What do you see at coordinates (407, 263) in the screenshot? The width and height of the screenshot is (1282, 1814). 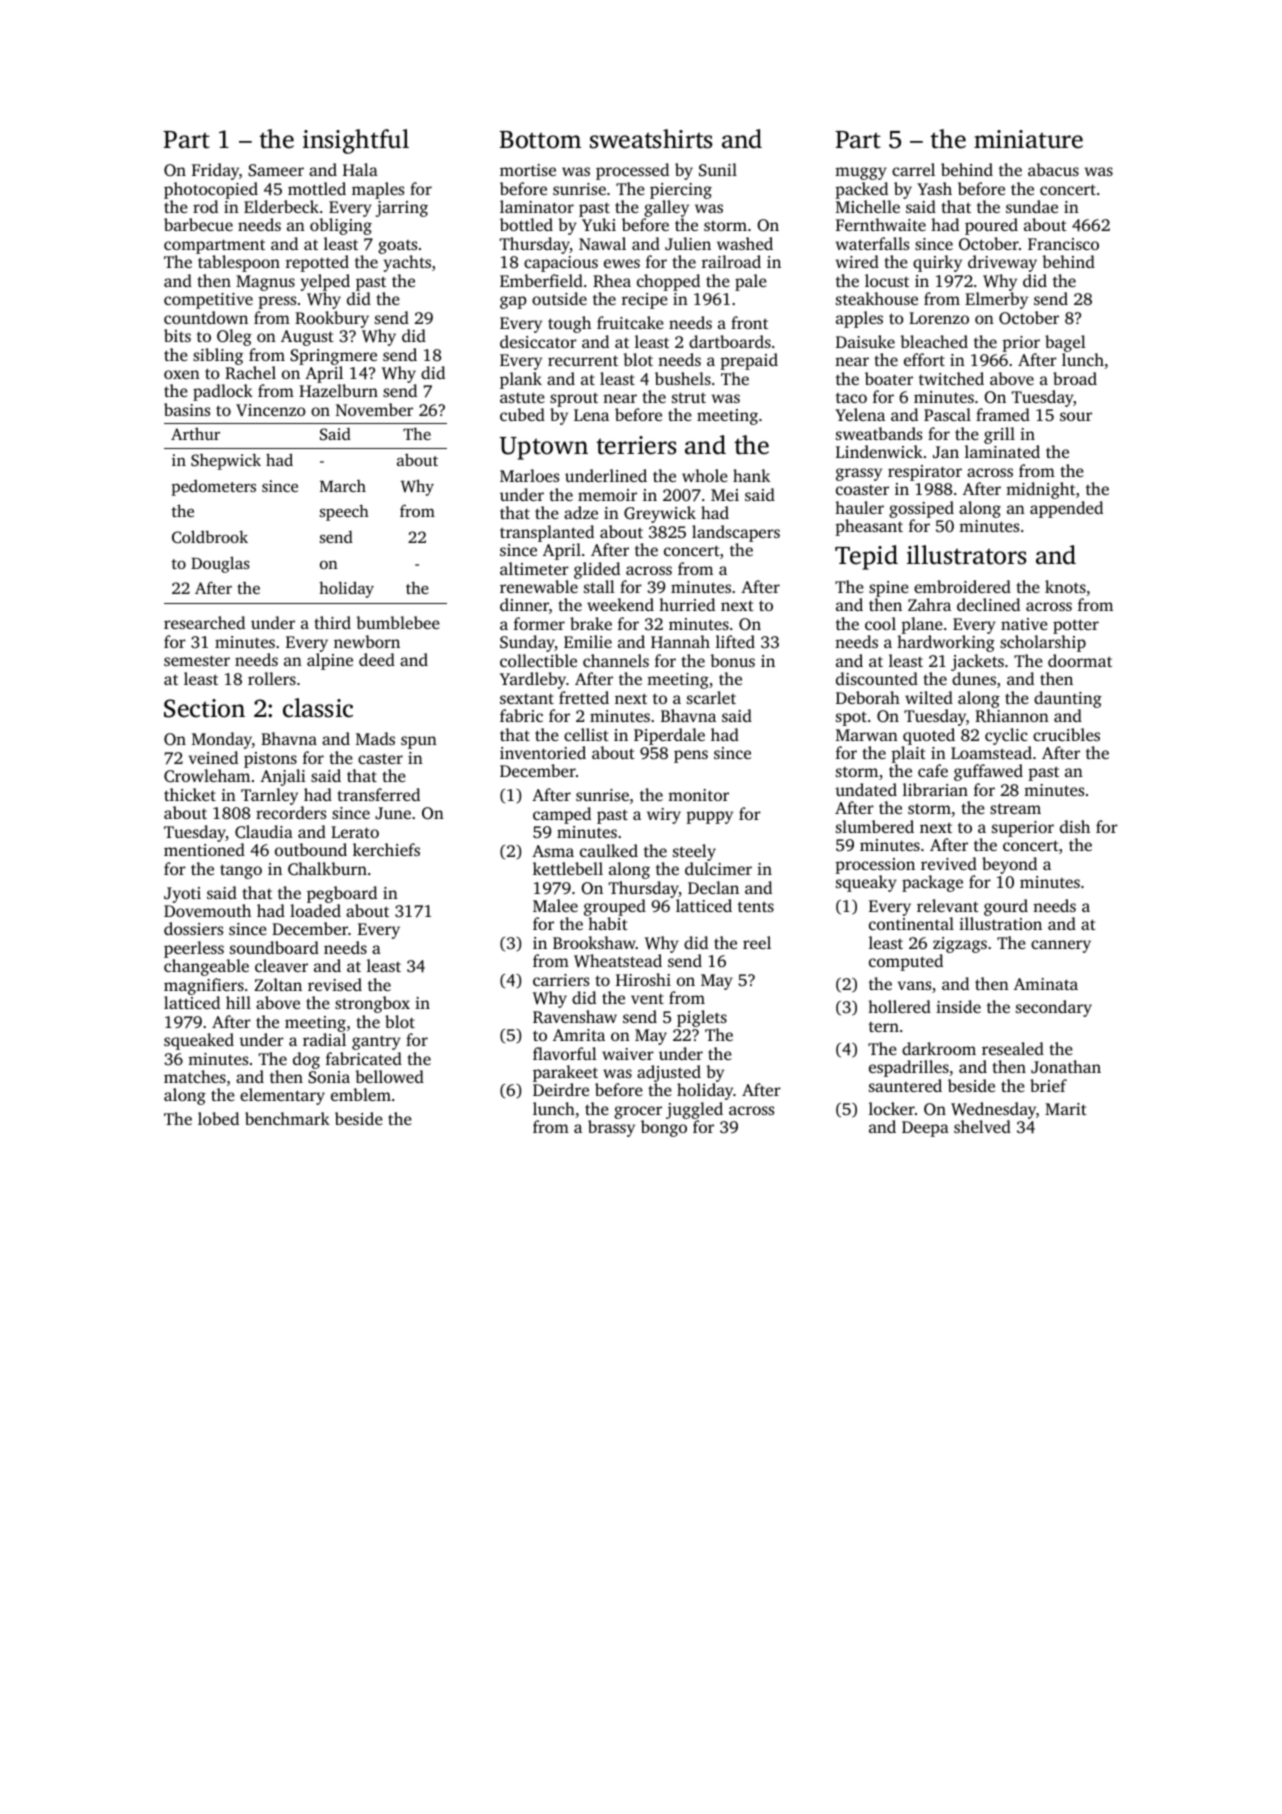 I see `yachts` at bounding box center [407, 263].
